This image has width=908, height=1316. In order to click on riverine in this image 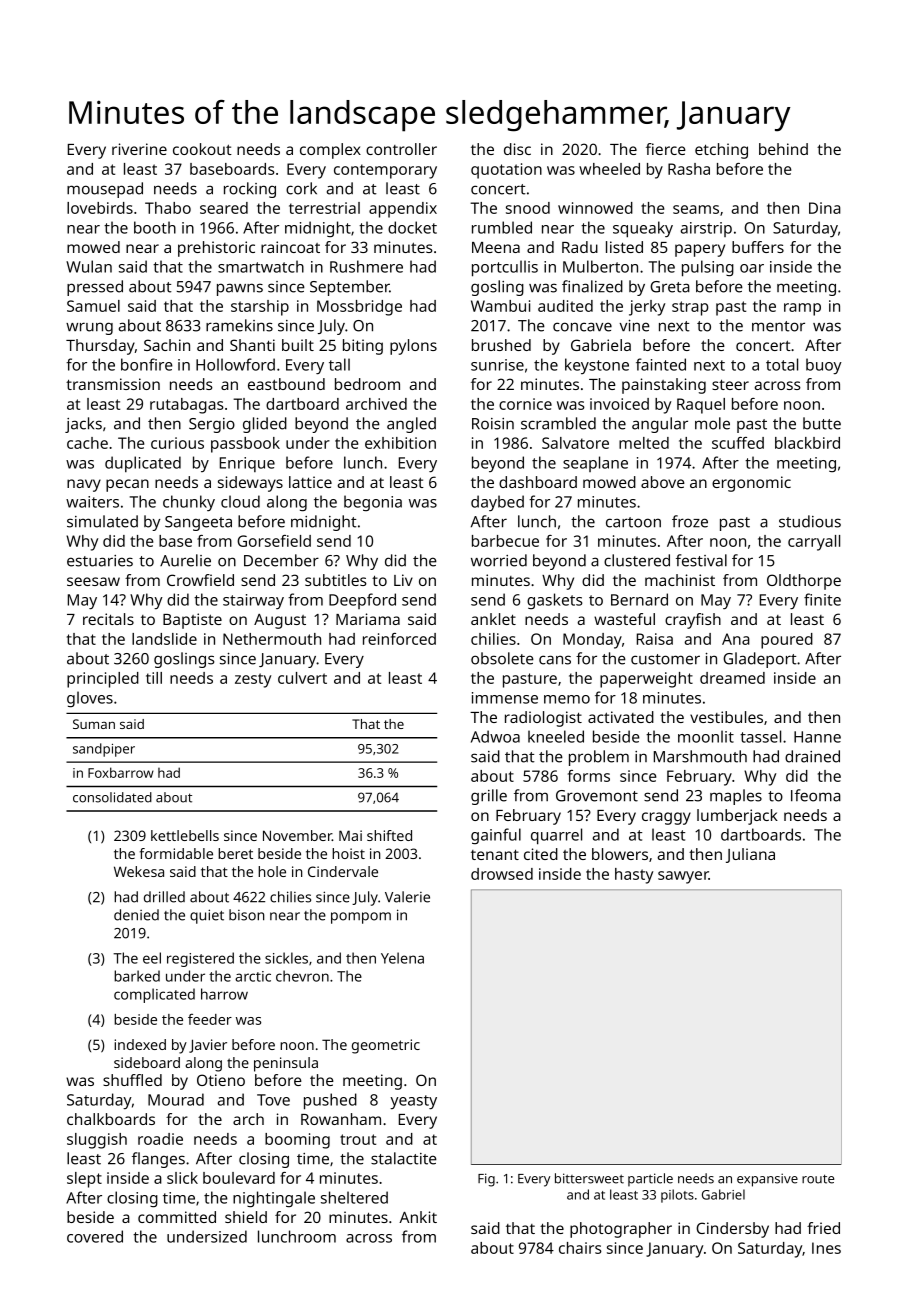, I will do `click(139, 149)`.
